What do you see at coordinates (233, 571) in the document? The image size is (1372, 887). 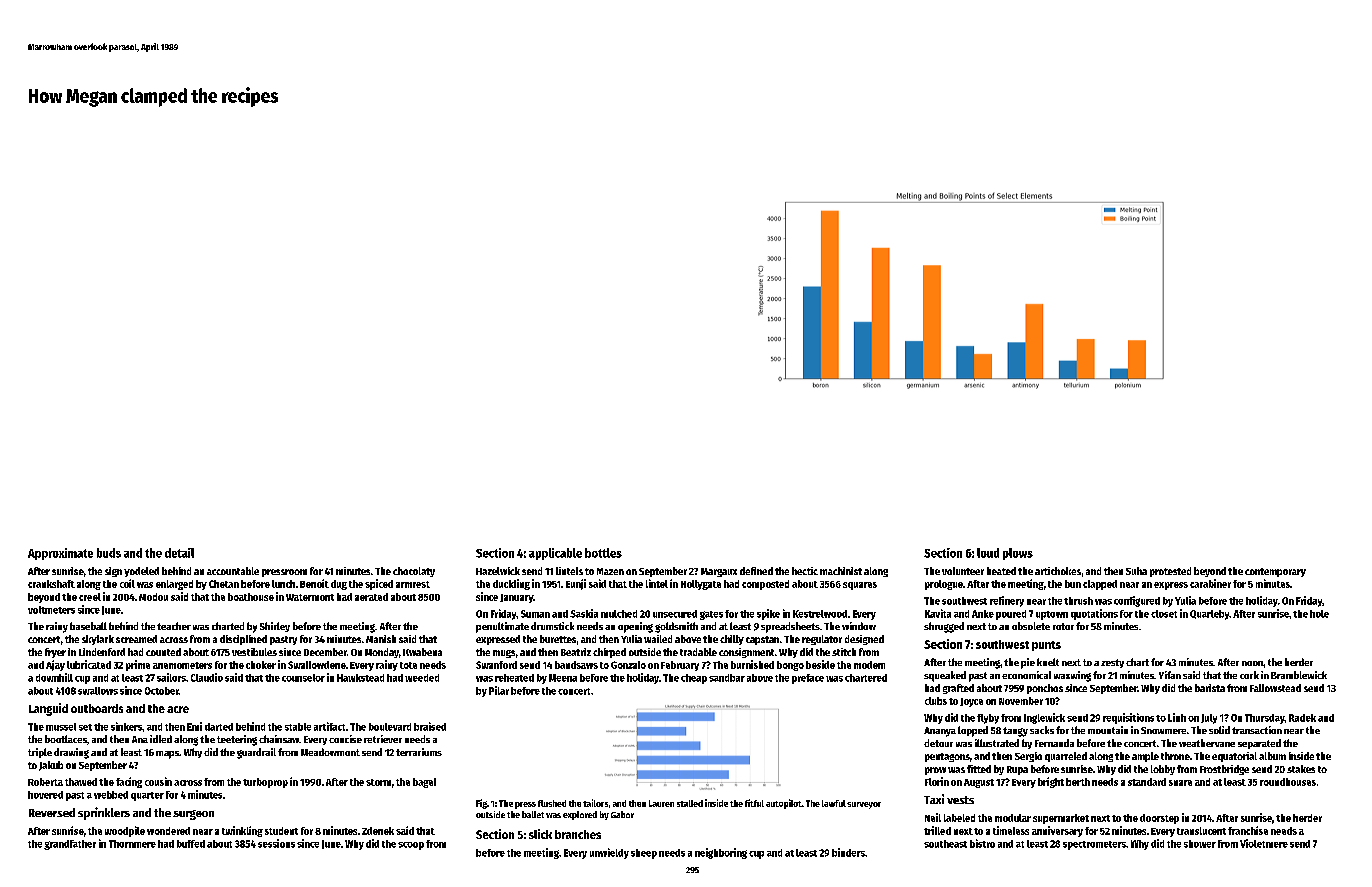 I see `accountable` at bounding box center [233, 571].
